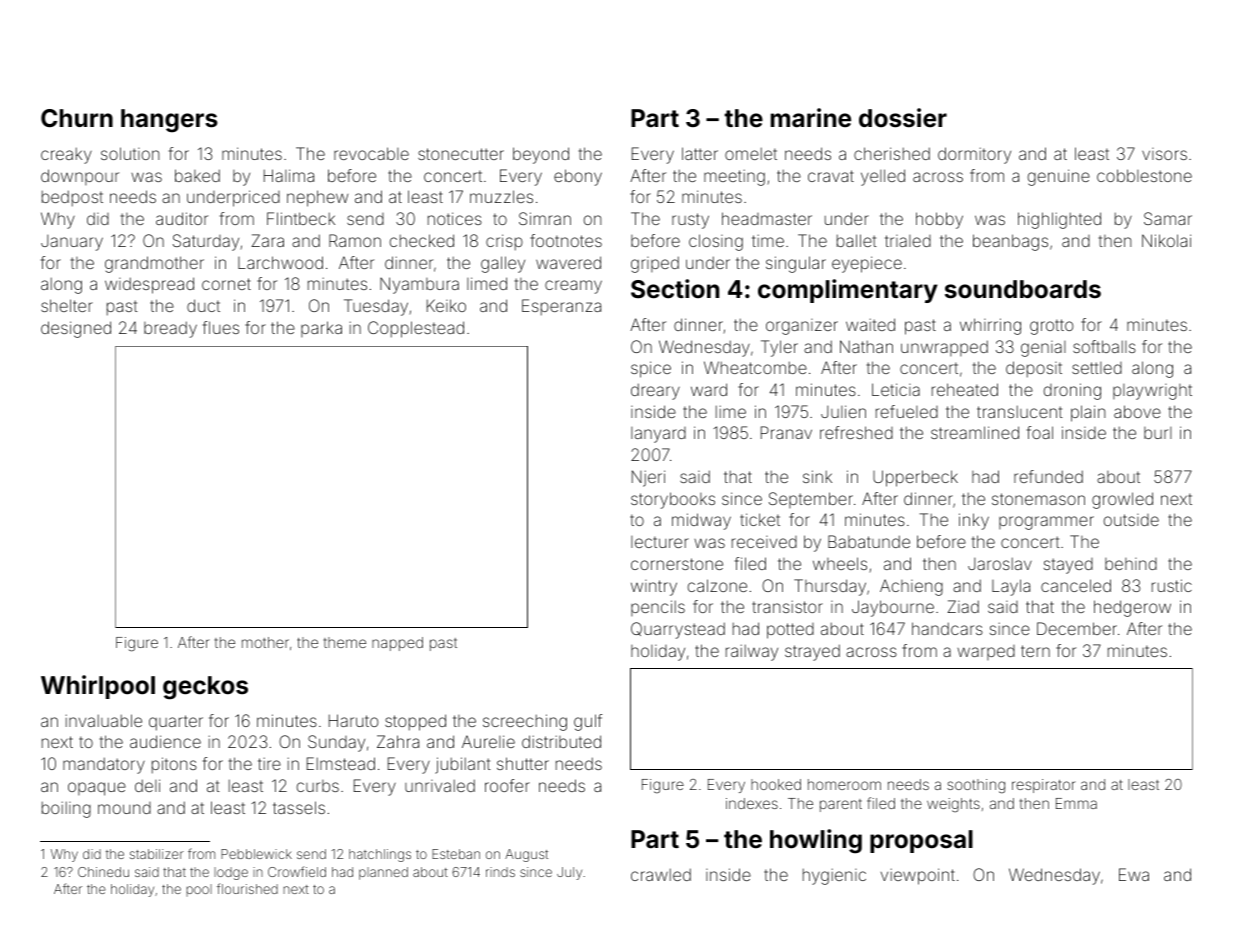 Image resolution: width=1233 pixels, height=952 pixels. Describe the element at coordinates (760, 519) in the image. I see `ticket` at that location.
